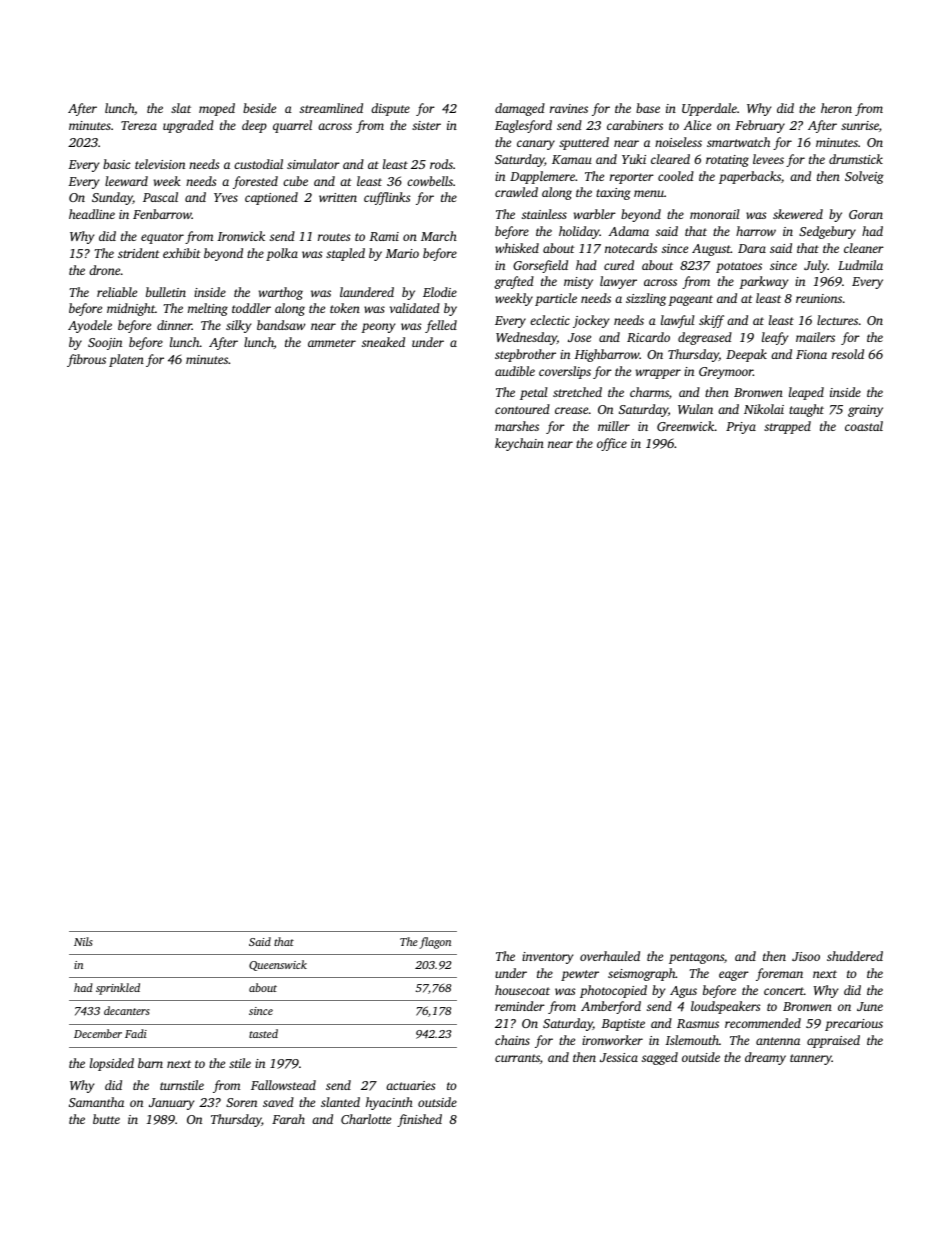 Image resolution: width=952 pixels, height=1233 pixels. I want to click on lectures, so click(837, 320).
